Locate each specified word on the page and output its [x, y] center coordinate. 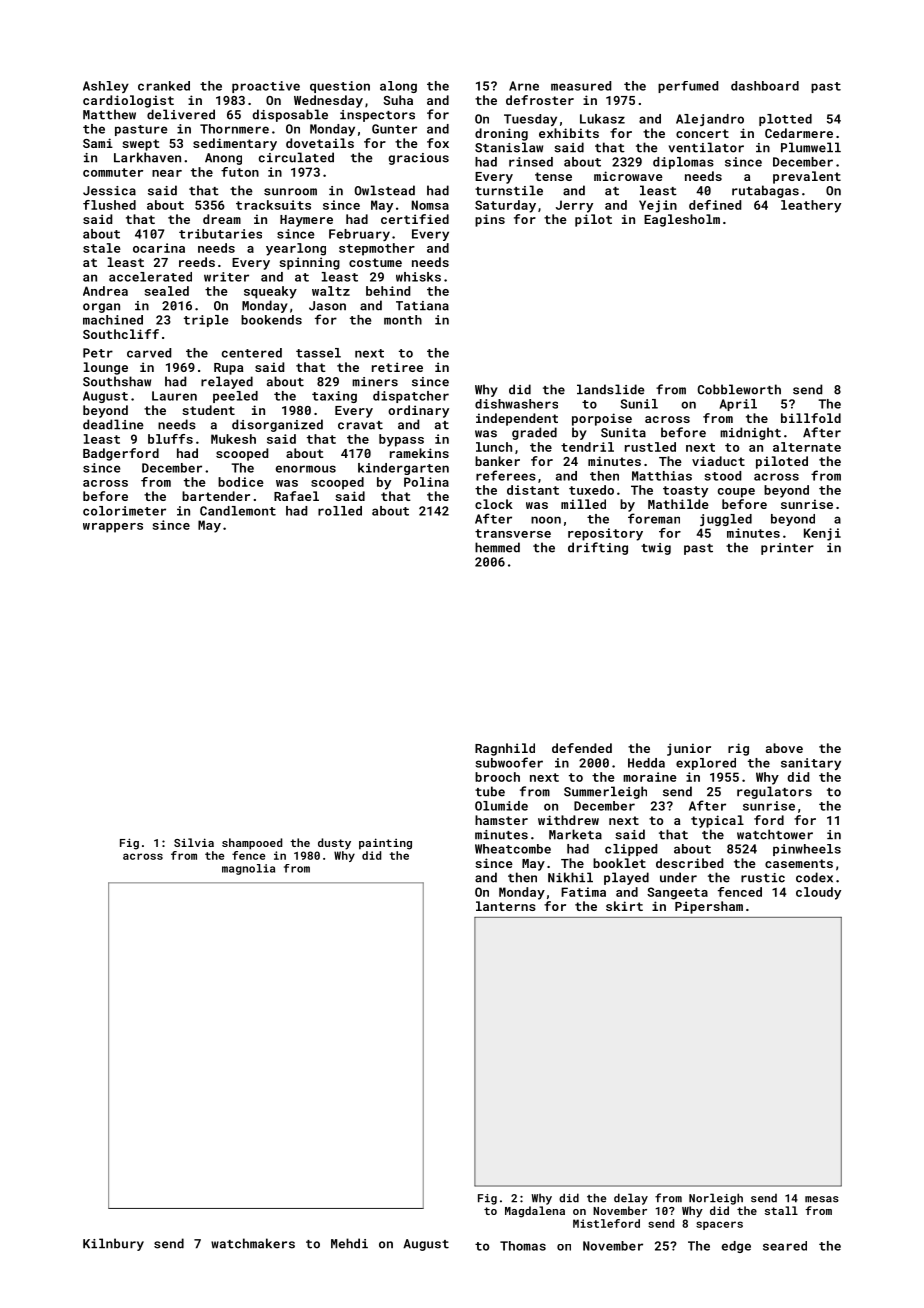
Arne [524, 86]
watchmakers [253, 1243]
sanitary [811, 764]
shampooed [252, 844]
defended [582, 748]
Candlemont [238, 511]
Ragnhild [505, 749]
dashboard [765, 86]
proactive [266, 87]
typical [717, 821]
